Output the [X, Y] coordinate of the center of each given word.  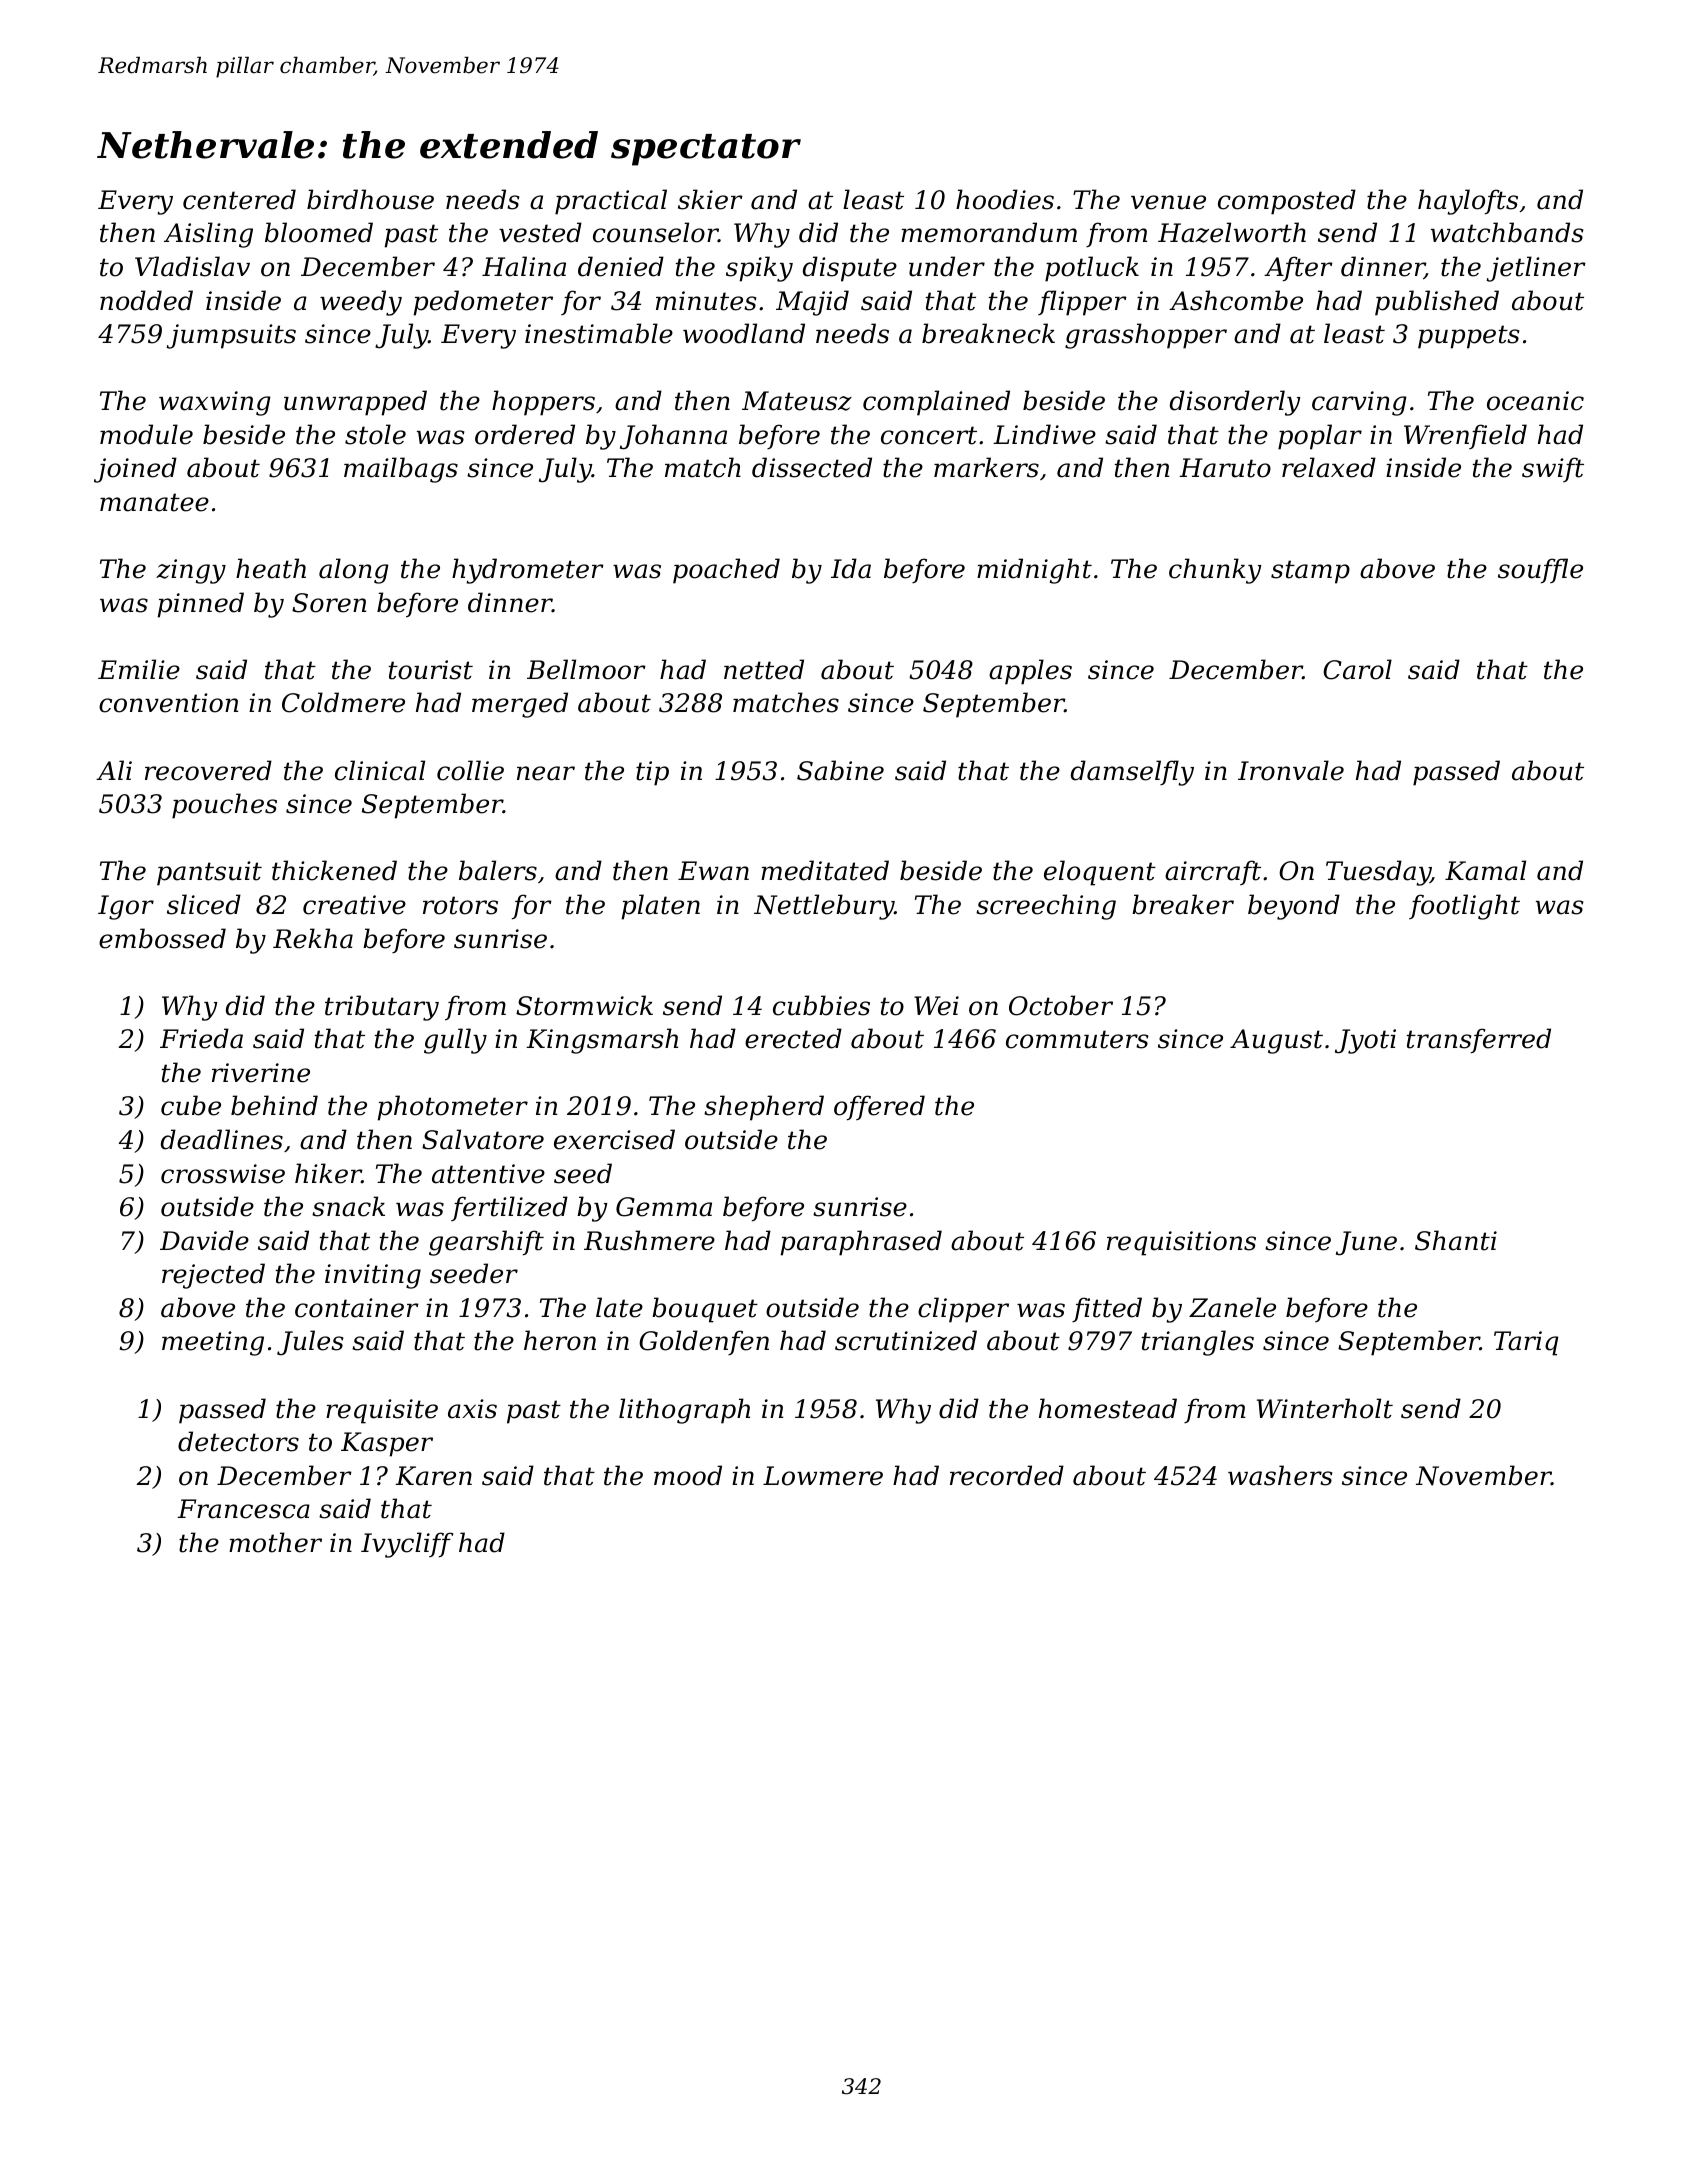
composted [1287, 202]
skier [710, 199]
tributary [382, 1008]
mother [275, 1542]
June [1366, 1243]
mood [688, 1475]
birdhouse [370, 199]
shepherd [764, 1108]
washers [1280, 1475]
